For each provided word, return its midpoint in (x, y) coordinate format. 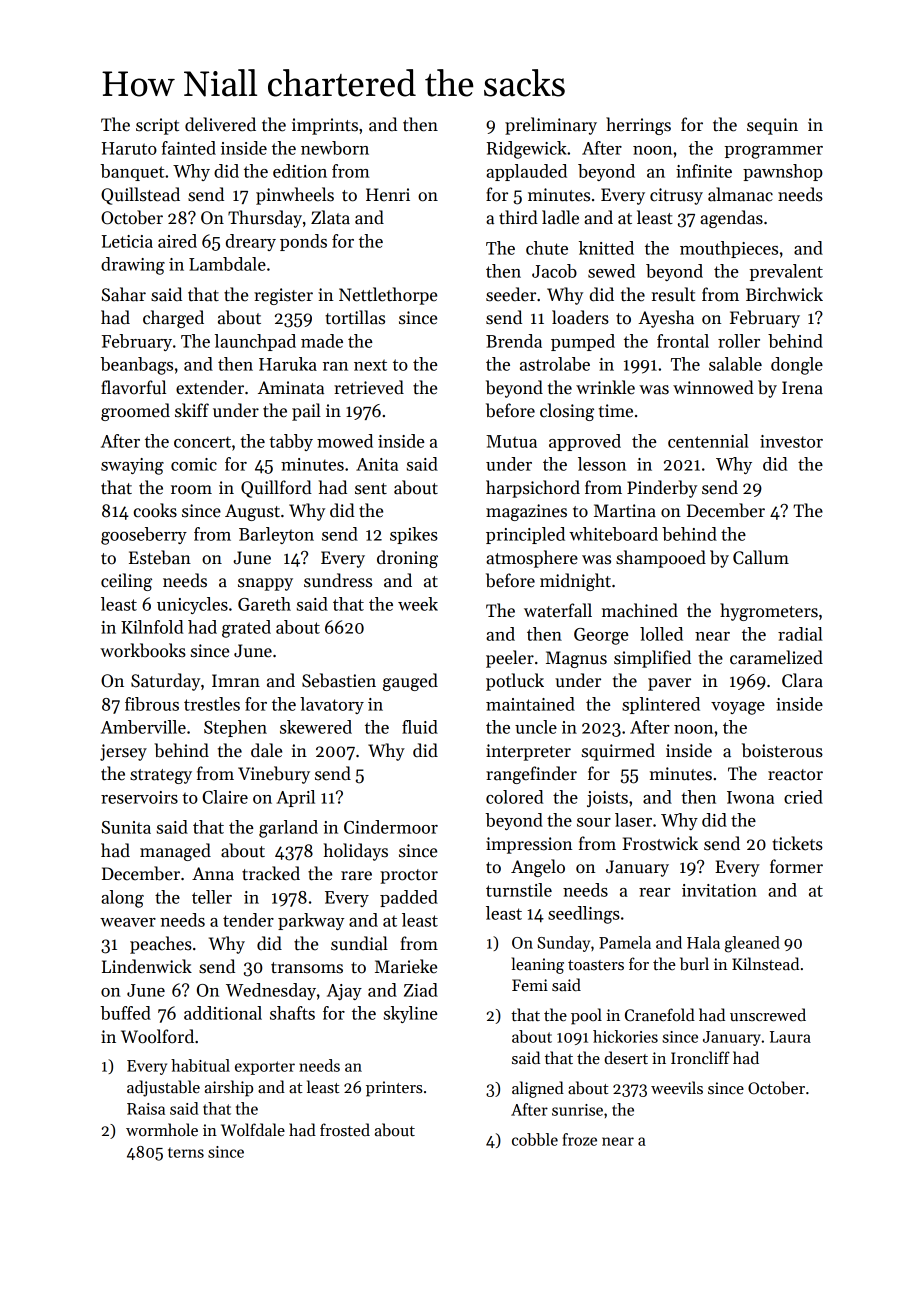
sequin (772, 126)
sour (594, 822)
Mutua (511, 441)
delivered (220, 124)
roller (739, 341)
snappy (265, 584)
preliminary (551, 126)
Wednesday (271, 991)
